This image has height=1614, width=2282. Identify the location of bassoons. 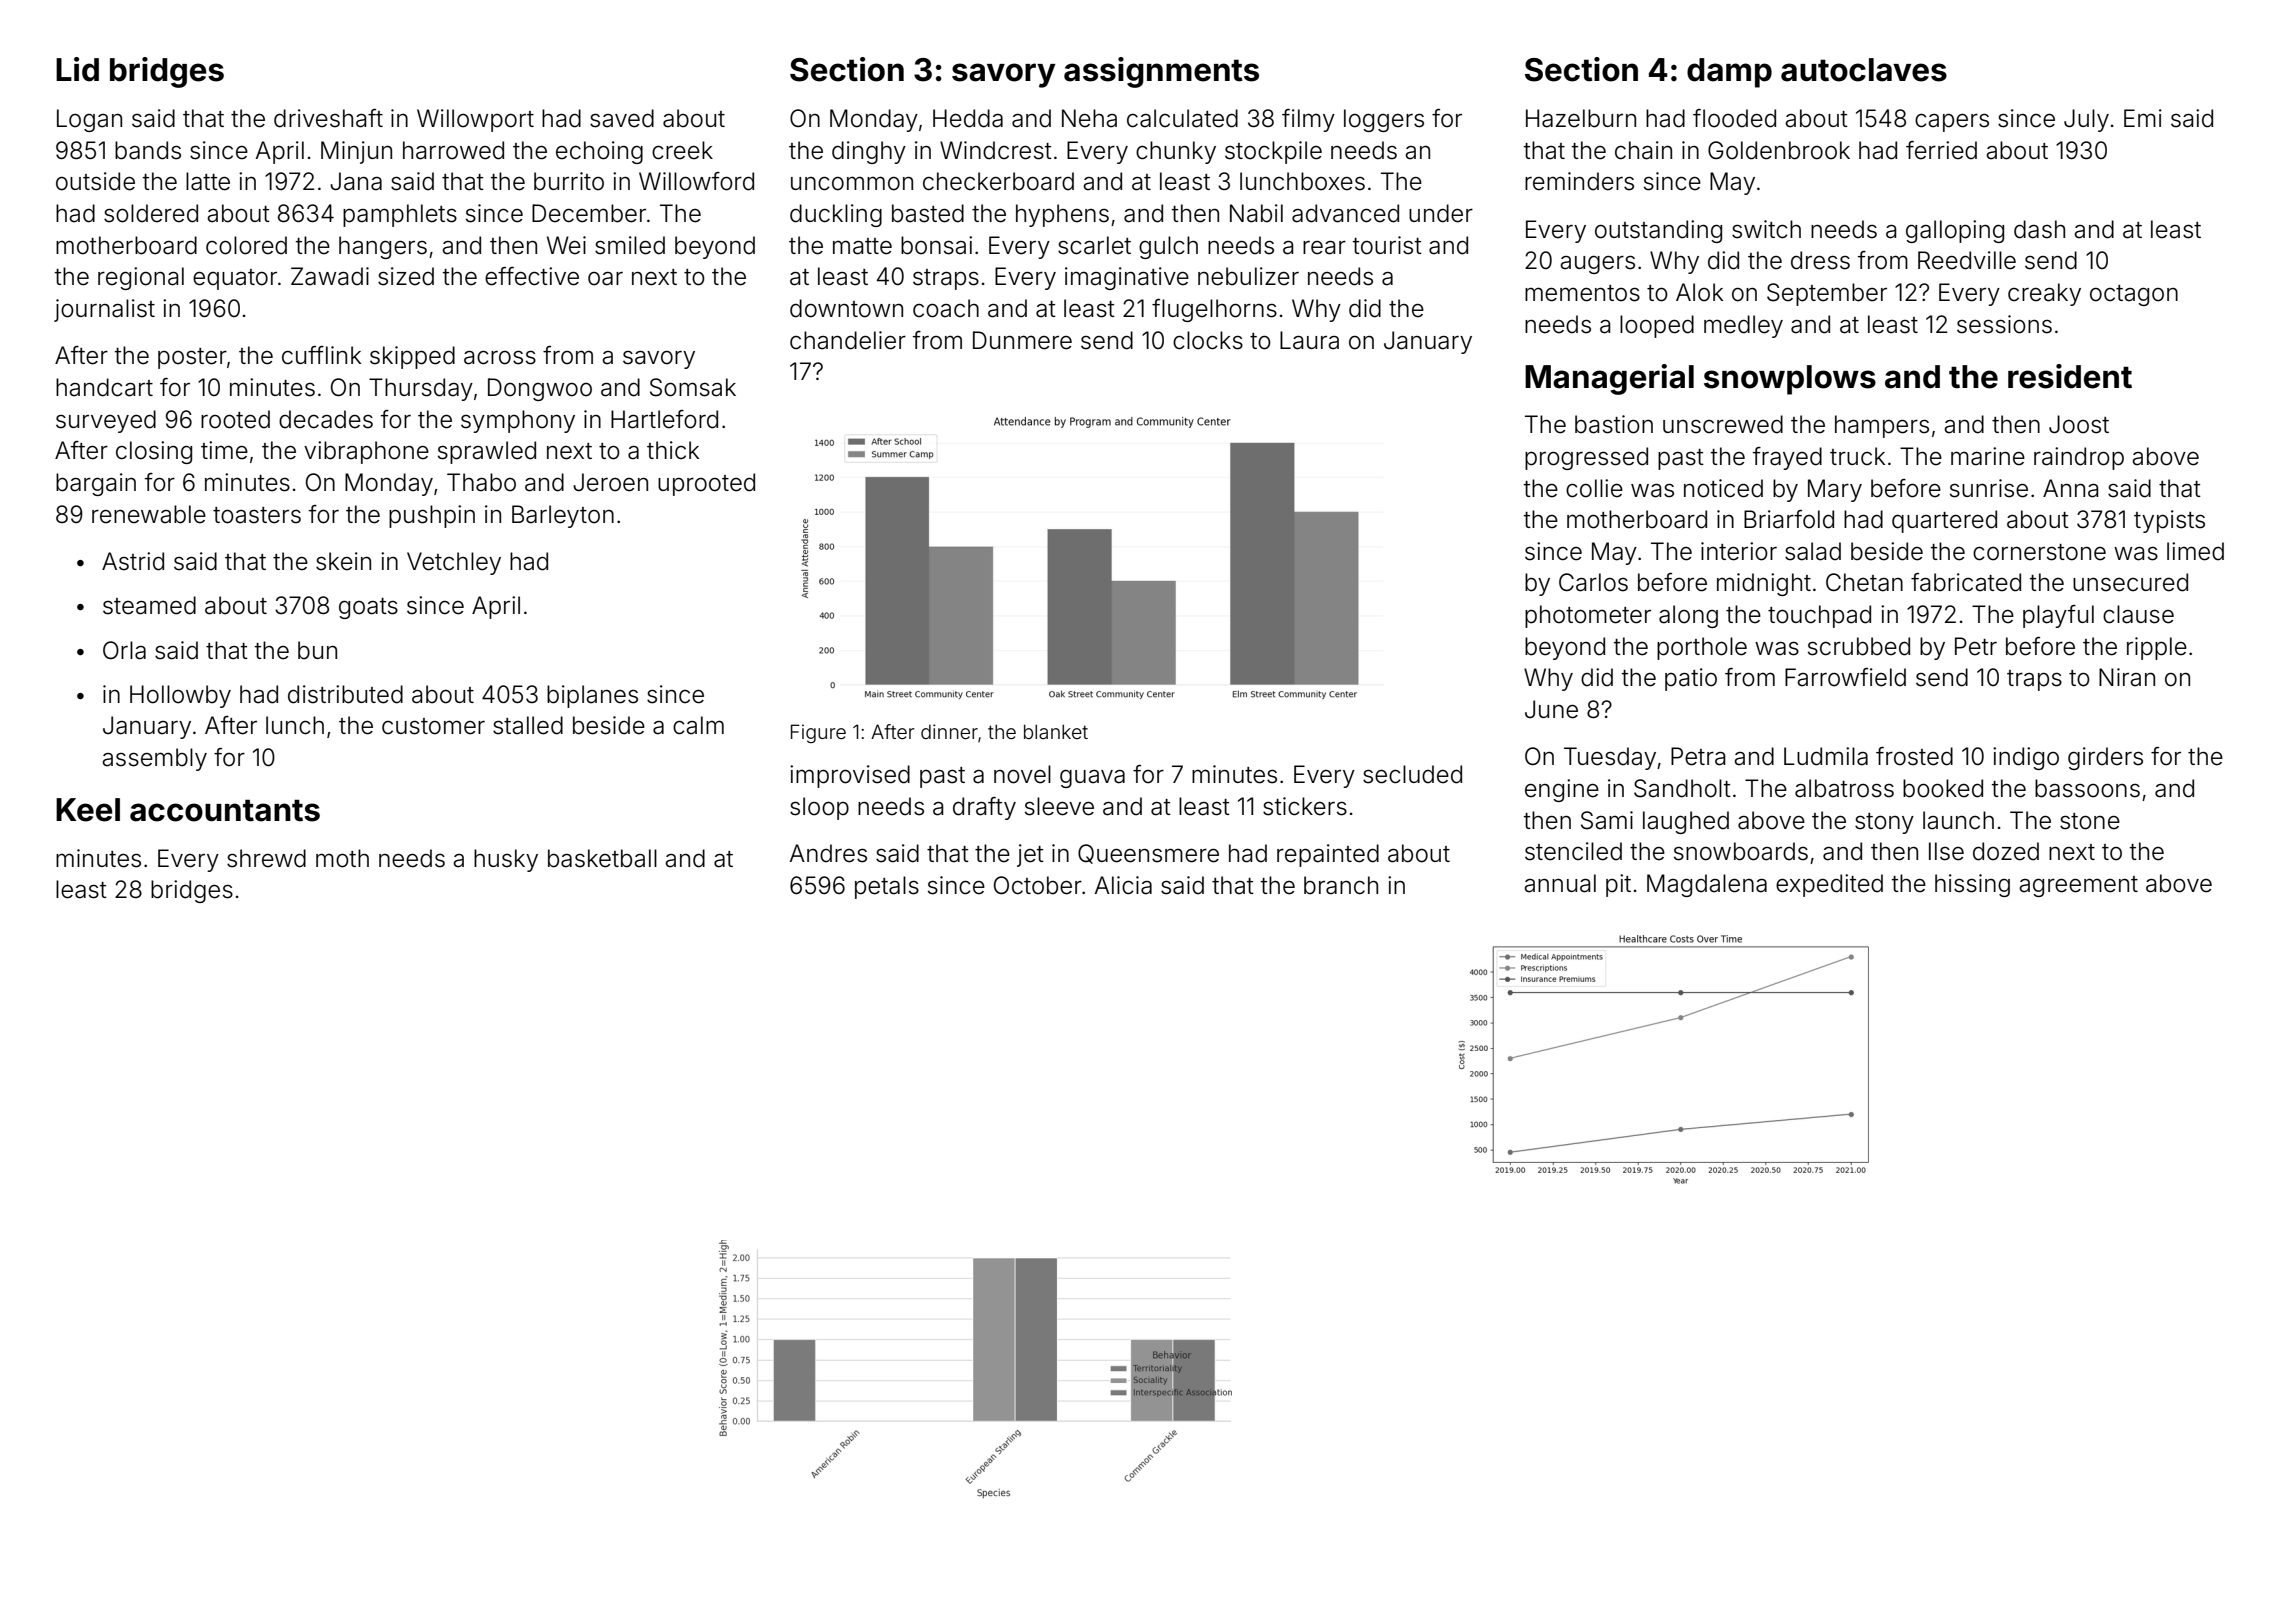
(2087, 788).
